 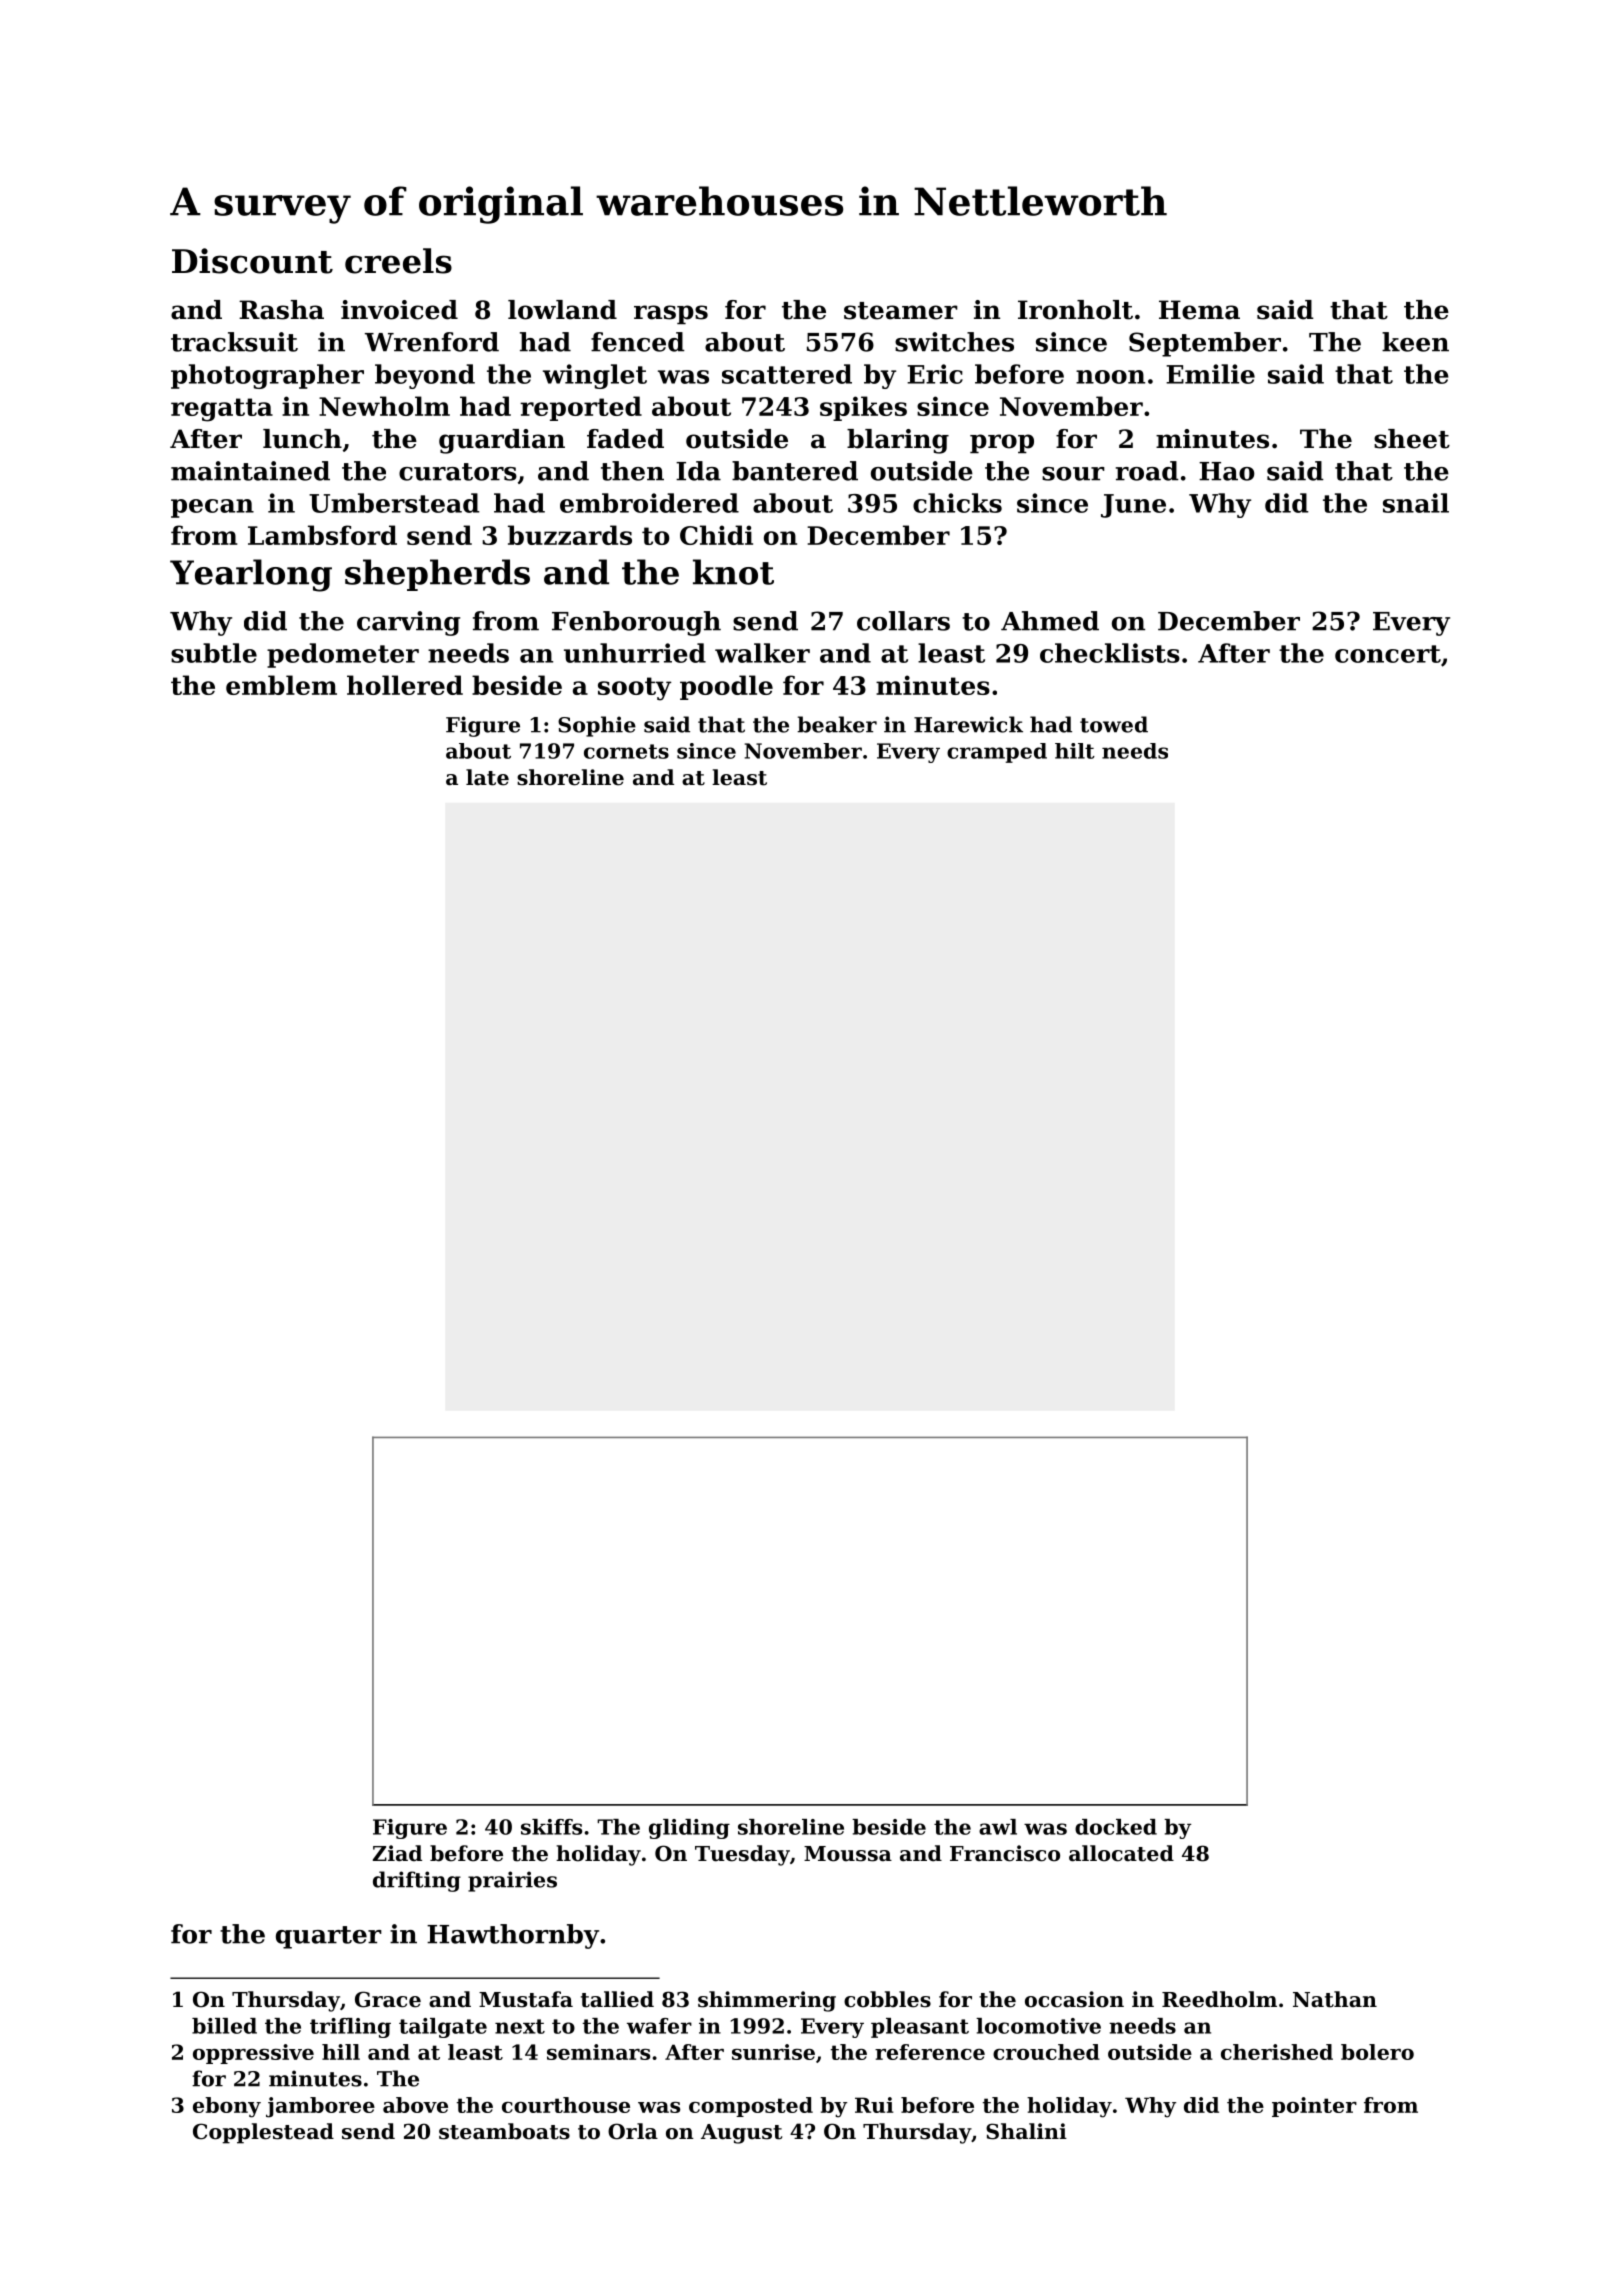 What do you see at coordinates (1121, 1853) in the screenshot?
I see `allocated` at bounding box center [1121, 1853].
